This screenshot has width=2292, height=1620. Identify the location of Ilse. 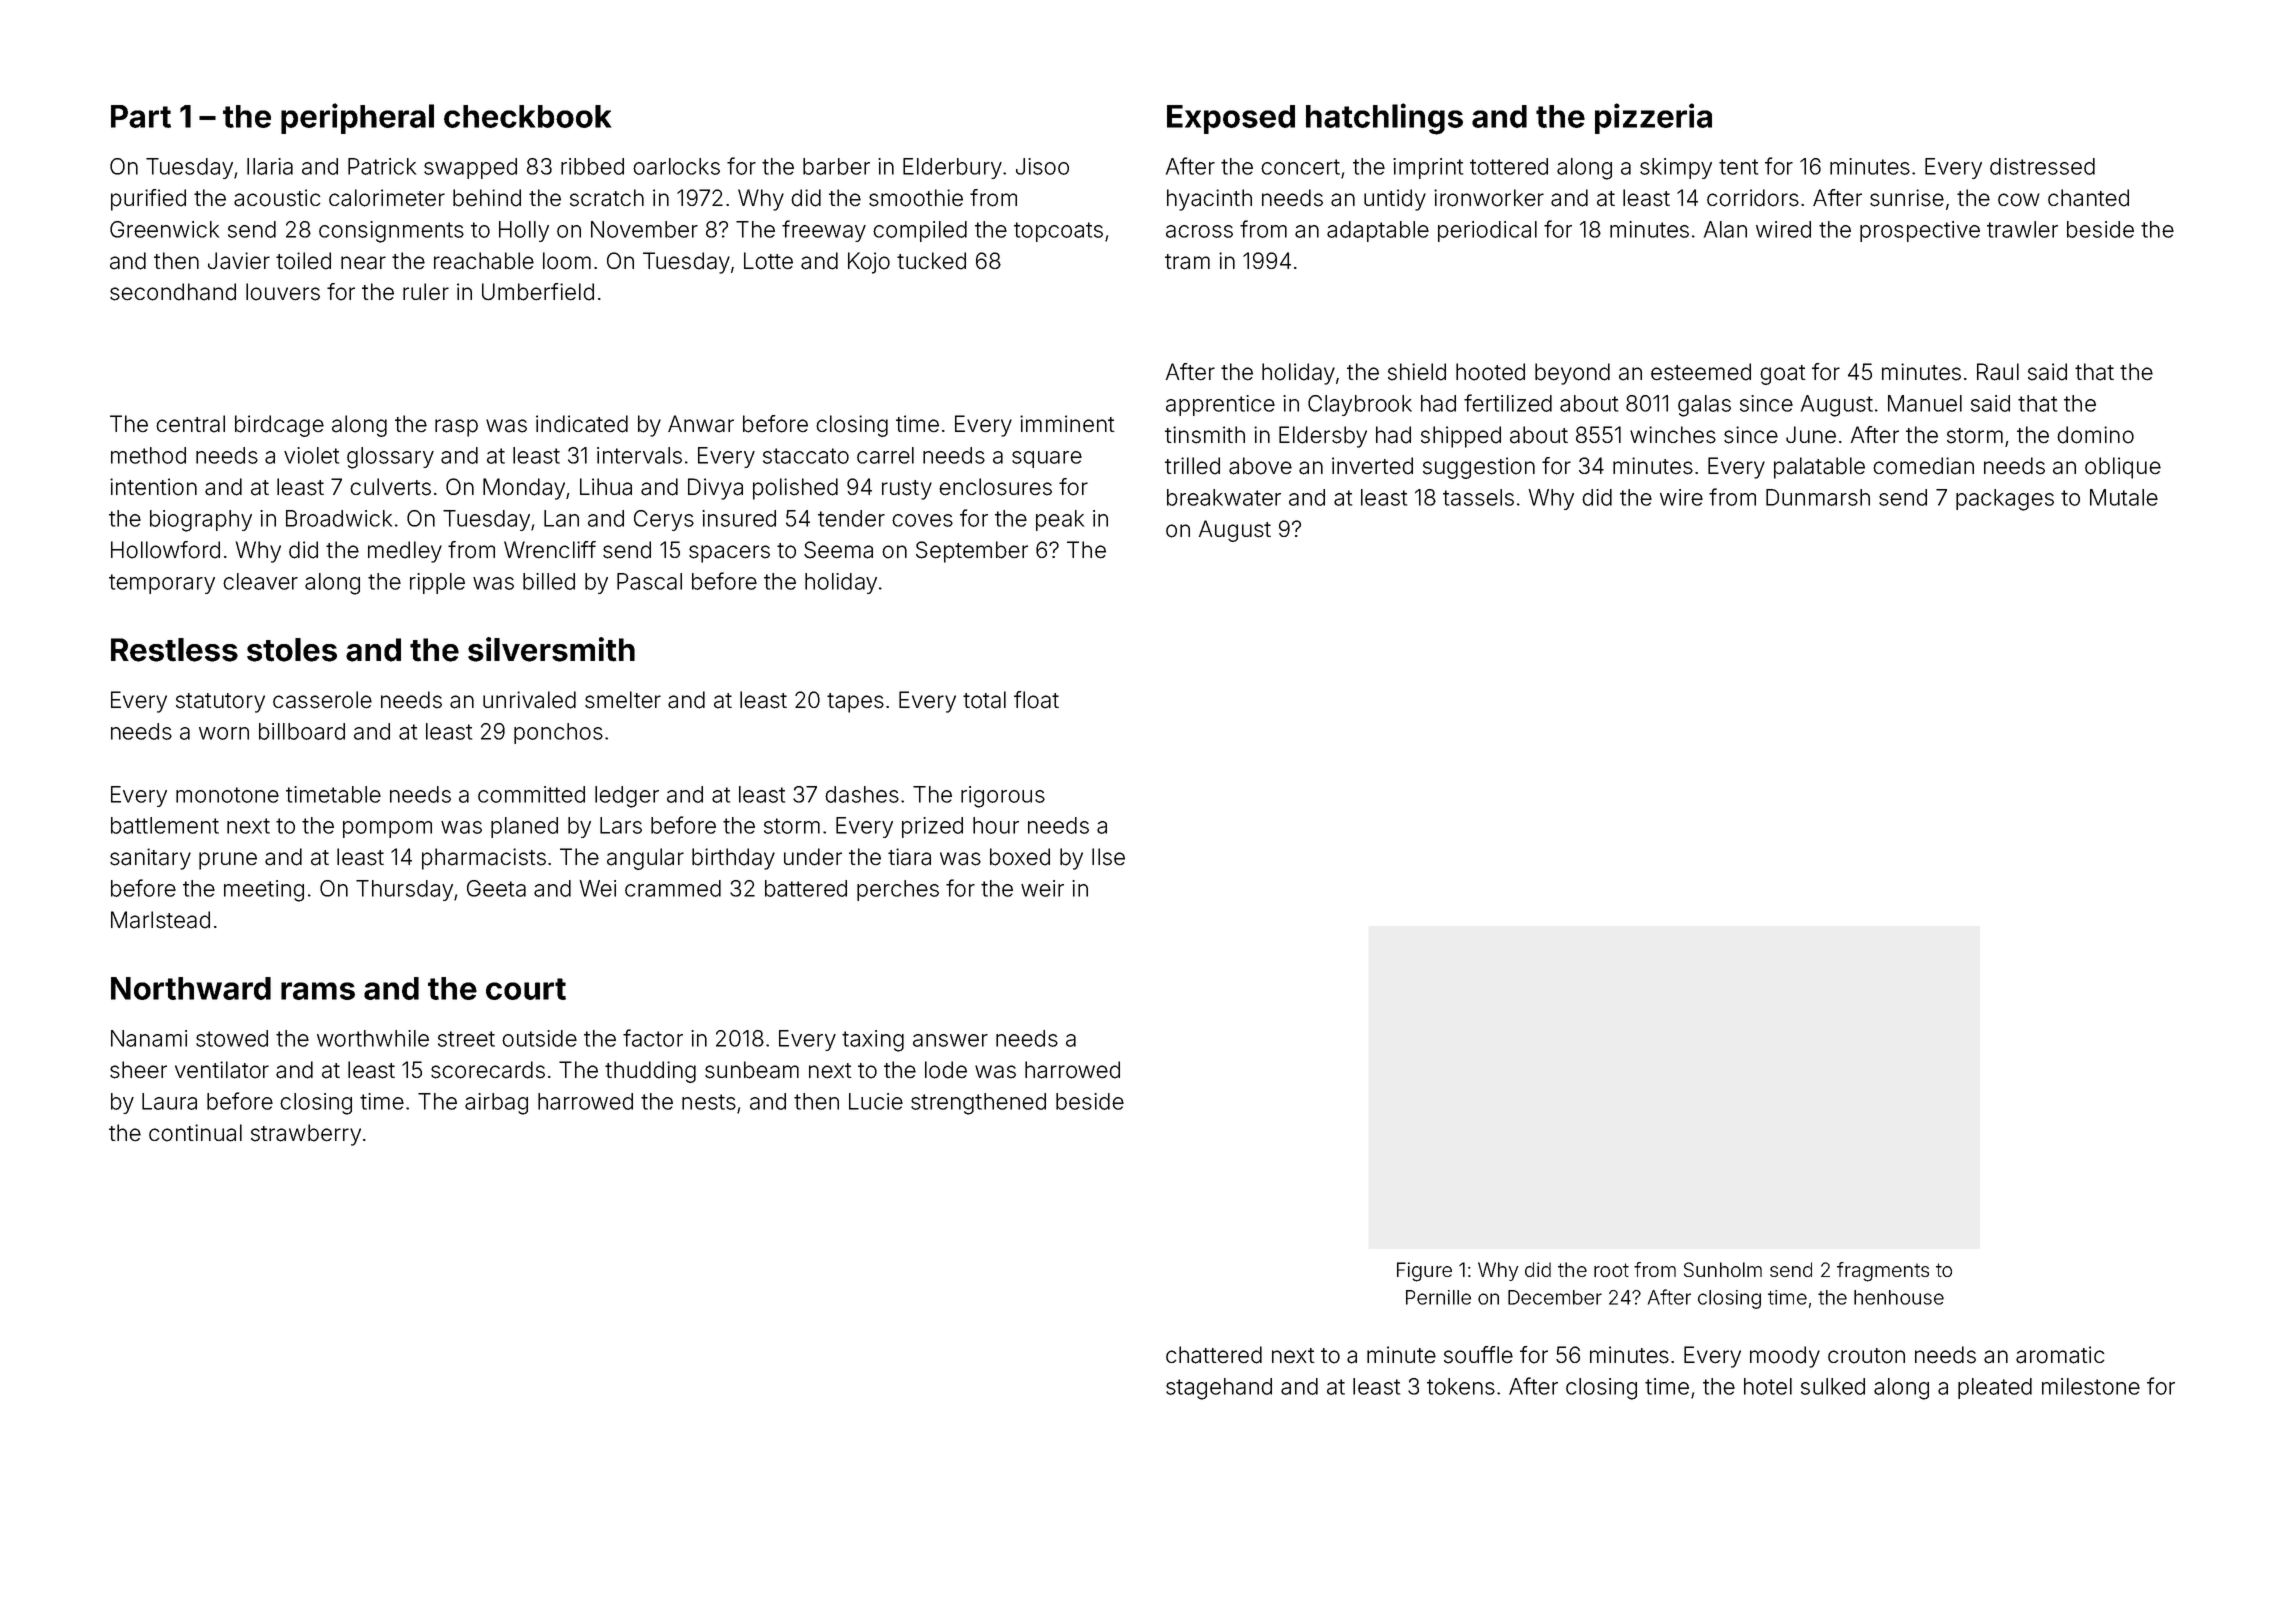
(1108, 857).
